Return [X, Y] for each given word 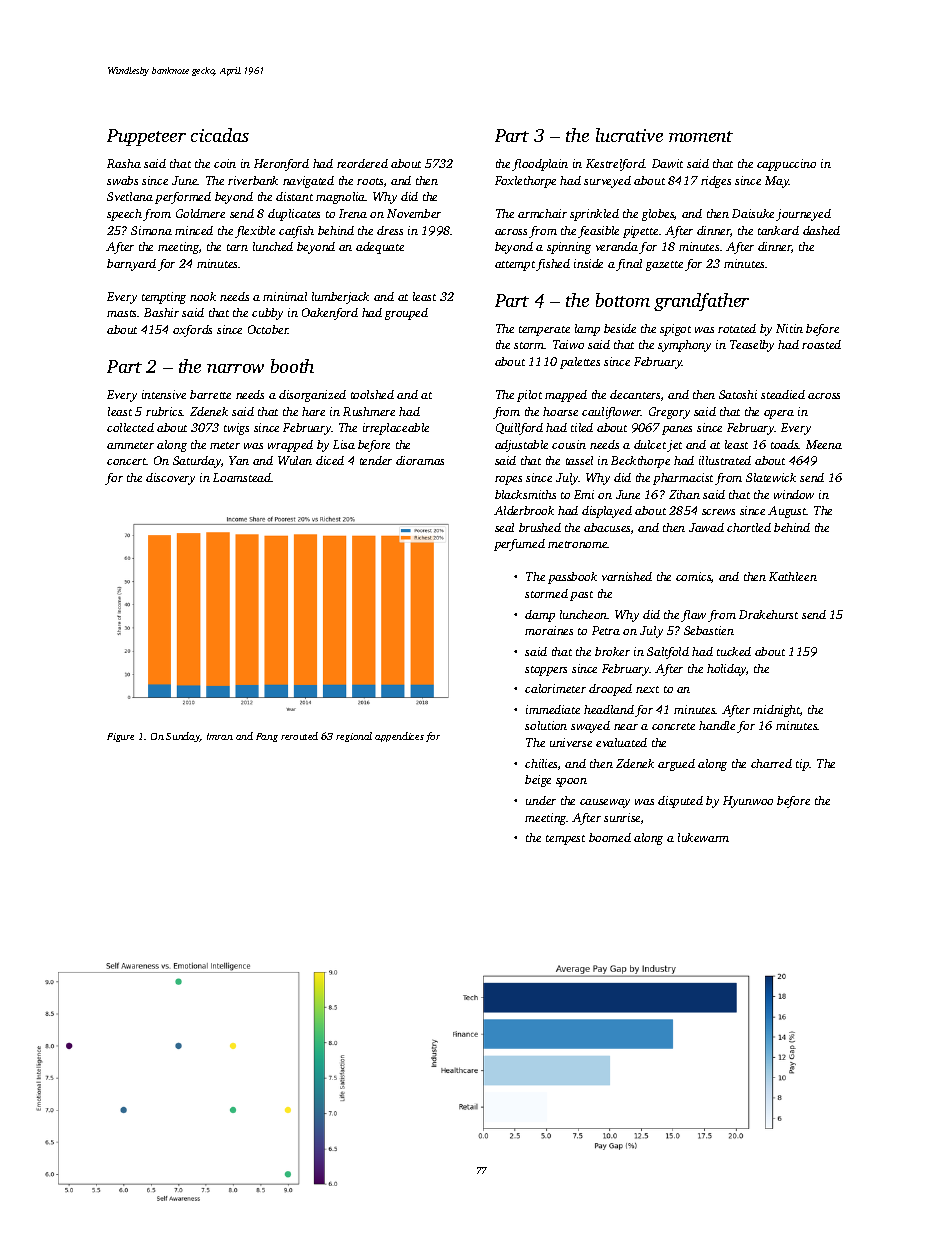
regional [354, 737]
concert [127, 461]
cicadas [220, 135]
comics [693, 576]
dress [390, 230]
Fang [267, 737]
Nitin [789, 328]
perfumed [519, 545]
